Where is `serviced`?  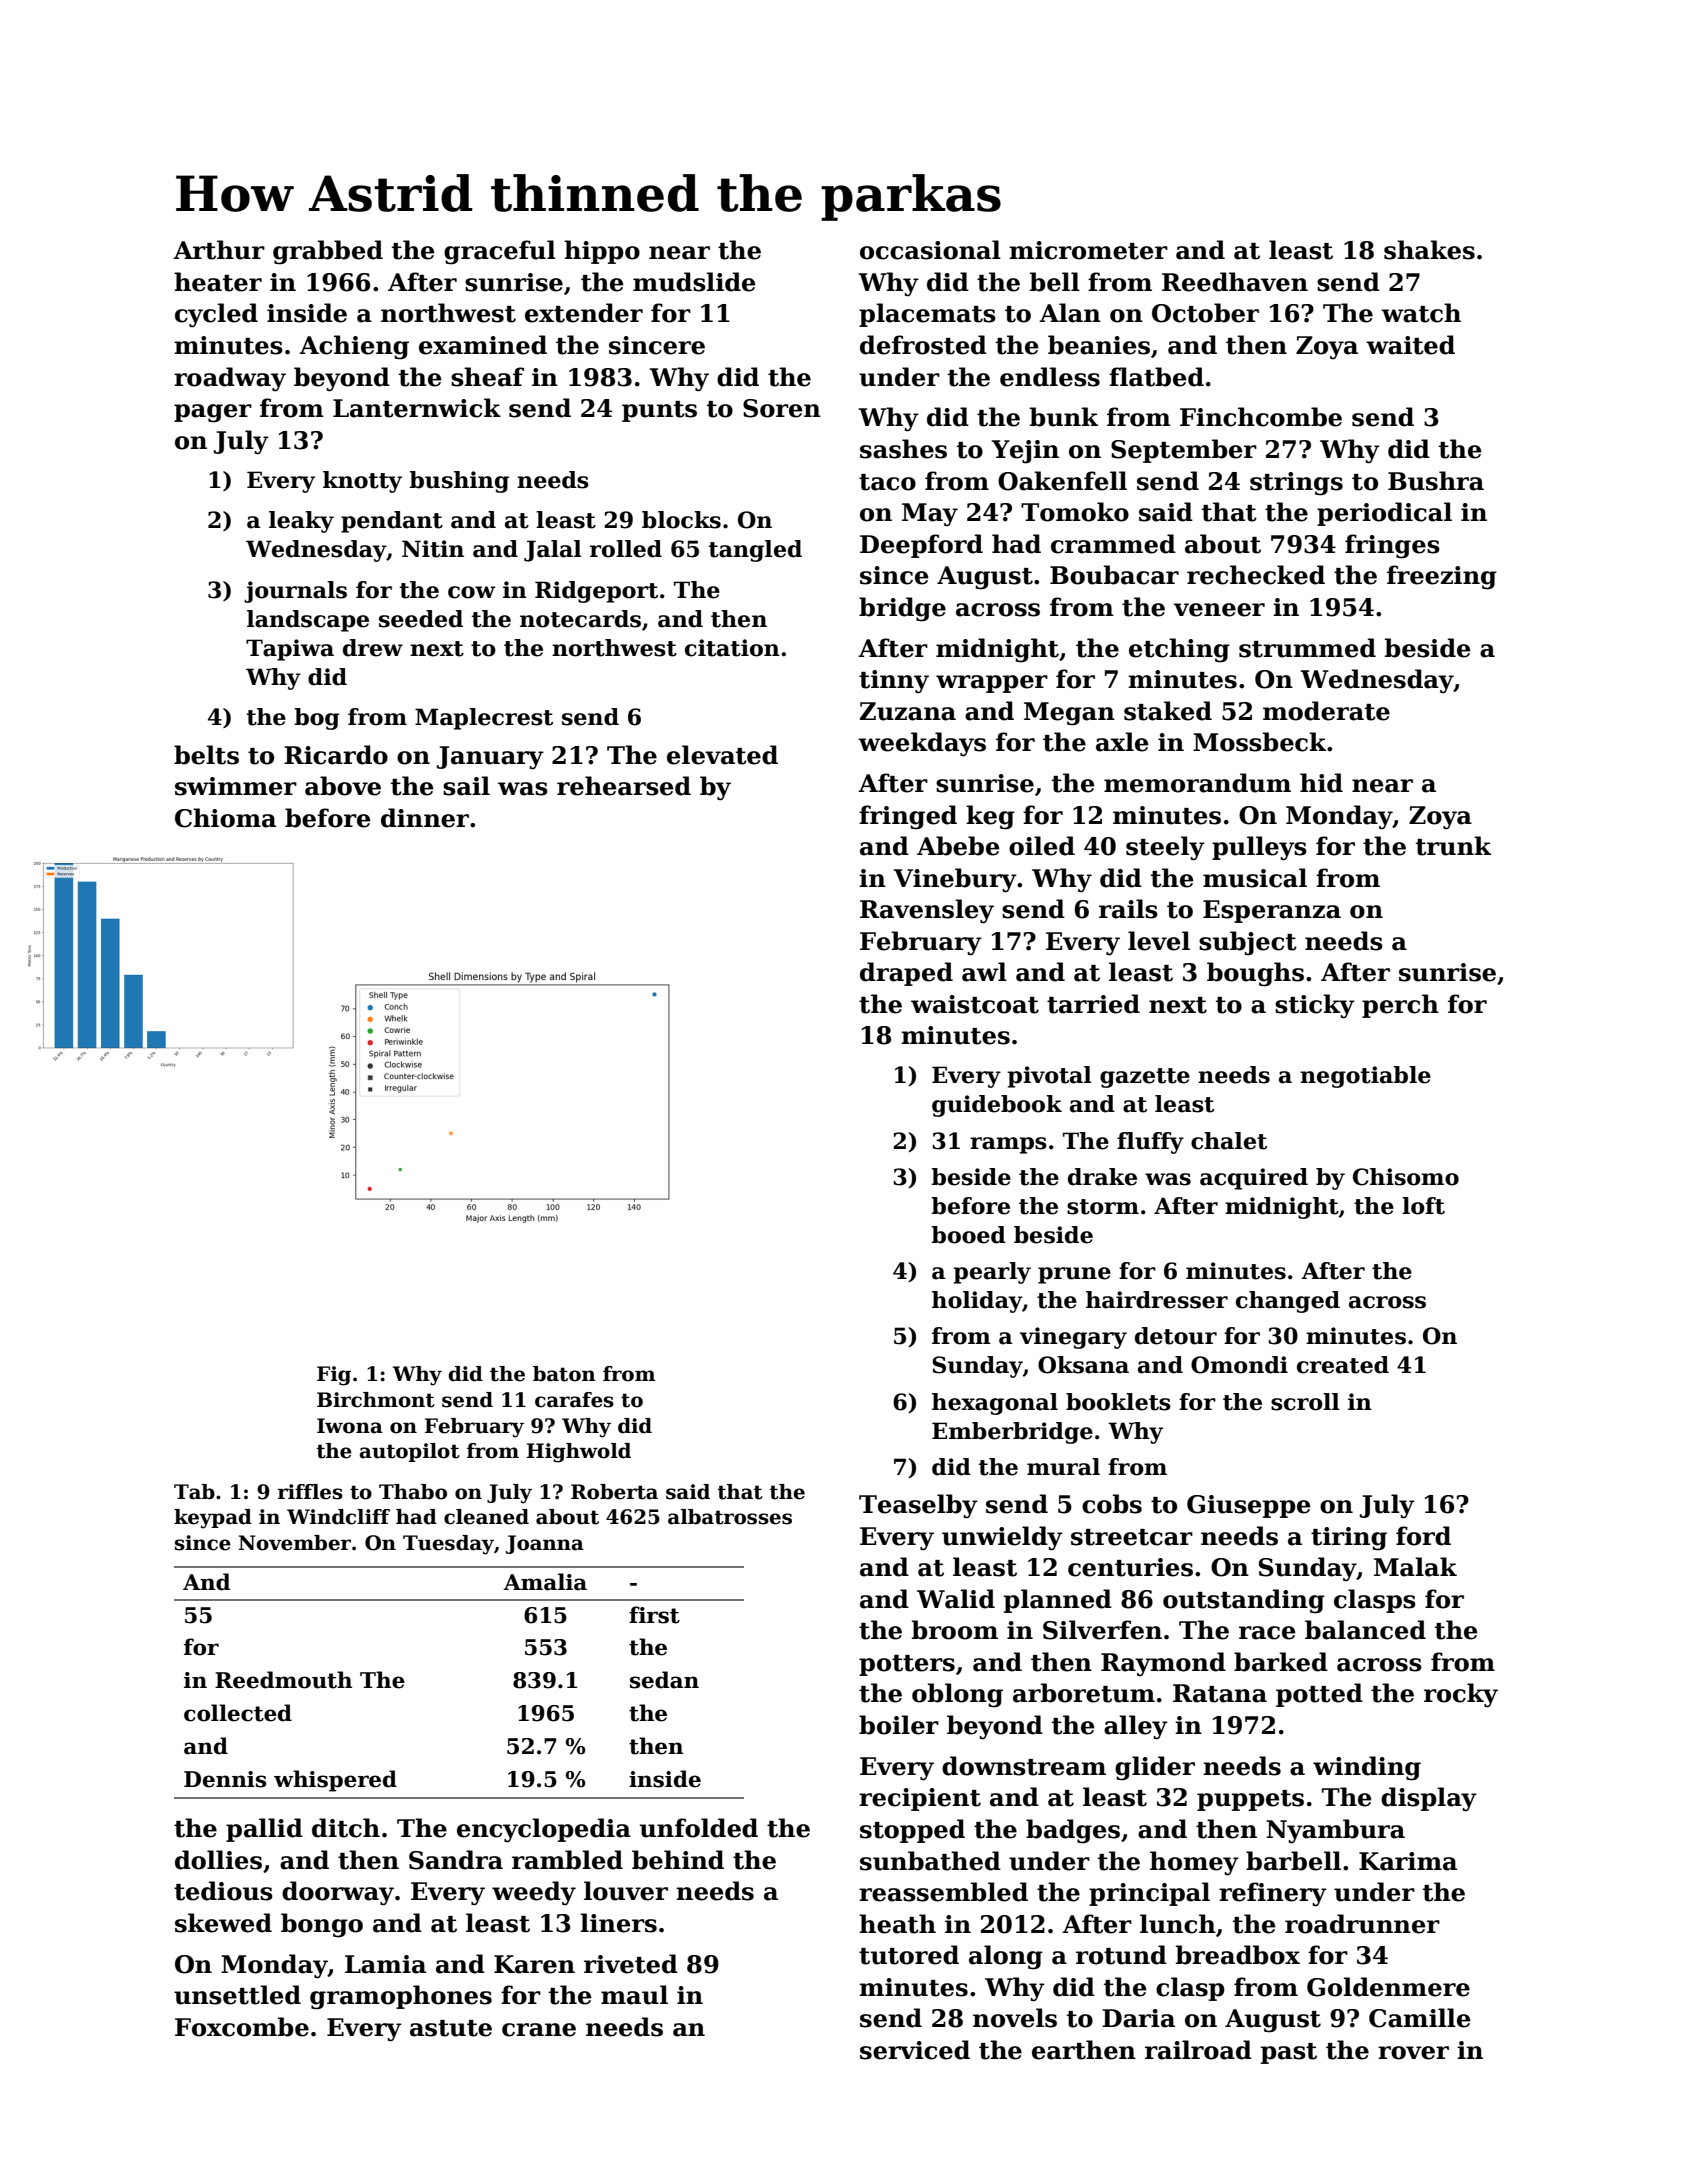 serviced is located at coordinates (915, 2050).
